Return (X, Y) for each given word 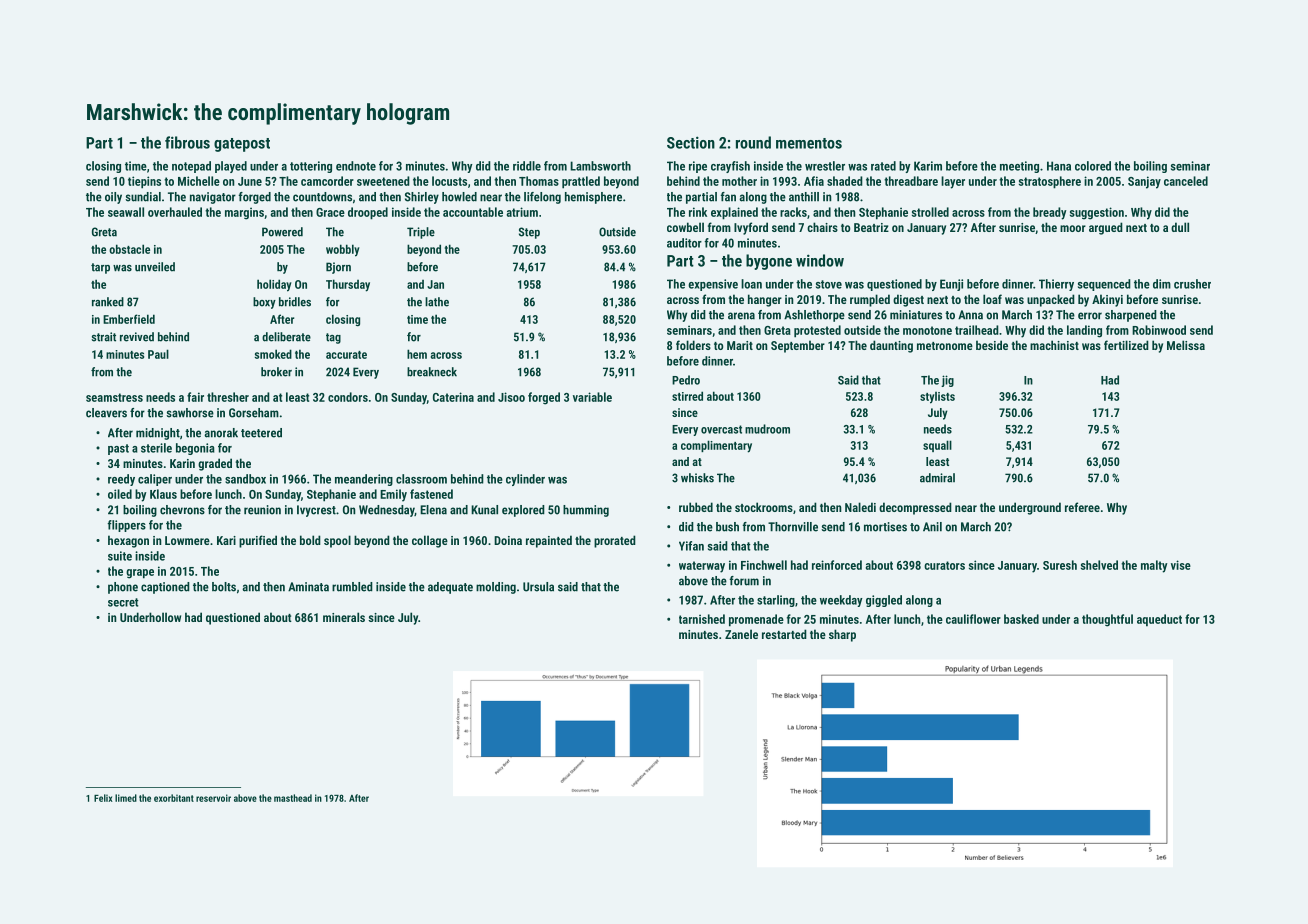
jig (947, 381)
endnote (356, 166)
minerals (344, 617)
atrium (522, 212)
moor (1073, 228)
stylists (937, 398)
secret (123, 602)
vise (1181, 565)
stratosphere (1050, 182)
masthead (293, 798)
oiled (120, 494)
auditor (684, 243)
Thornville (793, 527)
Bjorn (338, 268)
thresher (228, 397)
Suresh (1060, 565)
